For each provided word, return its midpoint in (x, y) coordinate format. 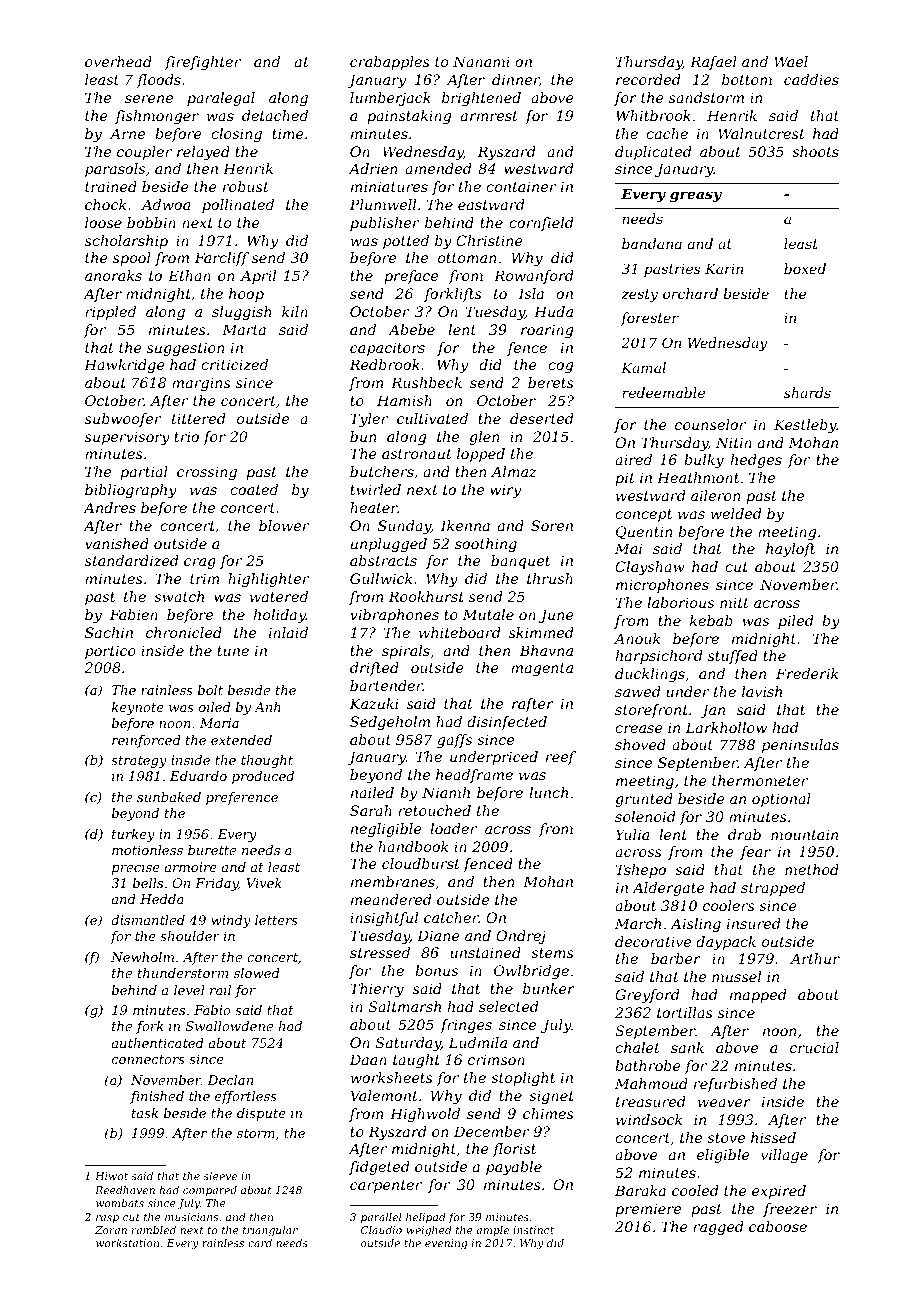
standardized (132, 561)
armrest (489, 116)
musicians (191, 1217)
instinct (533, 1230)
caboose (778, 1226)
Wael (791, 61)
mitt (734, 602)
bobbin (151, 222)
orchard (690, 293)
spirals (406, 652)
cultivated (432, 418)
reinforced (146, 741)
